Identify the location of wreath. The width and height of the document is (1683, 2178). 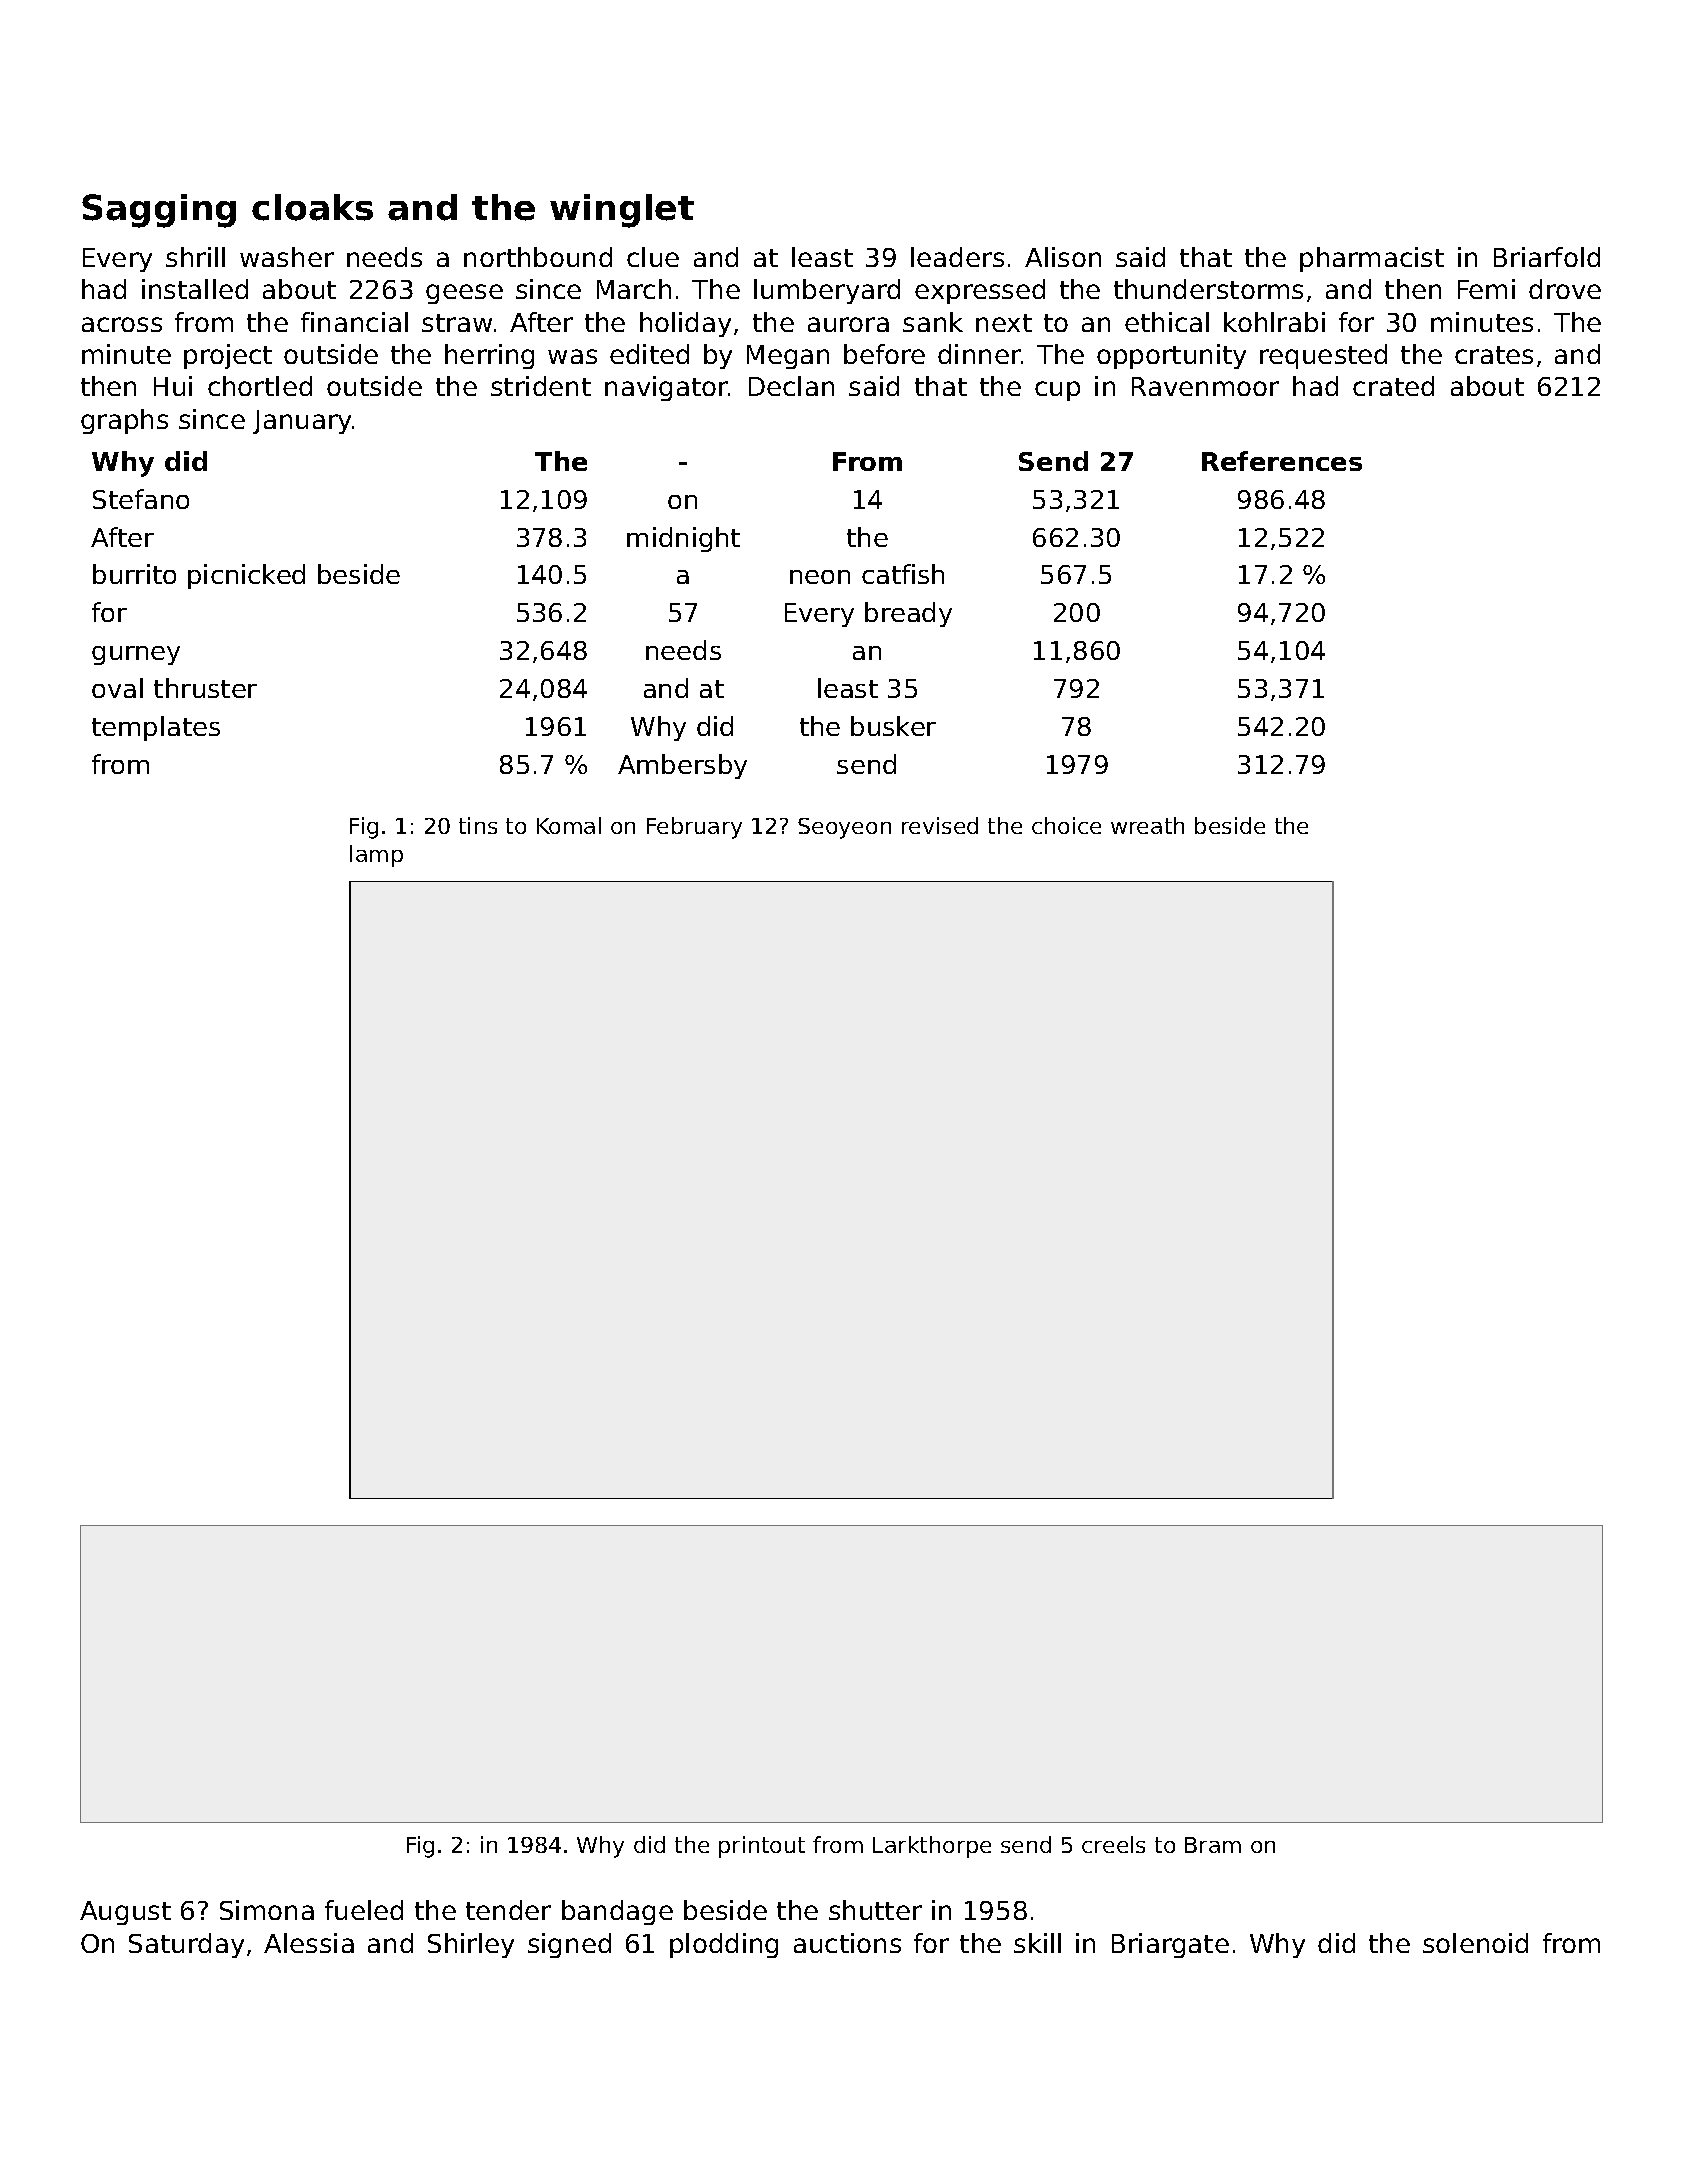
(1147, 825).
